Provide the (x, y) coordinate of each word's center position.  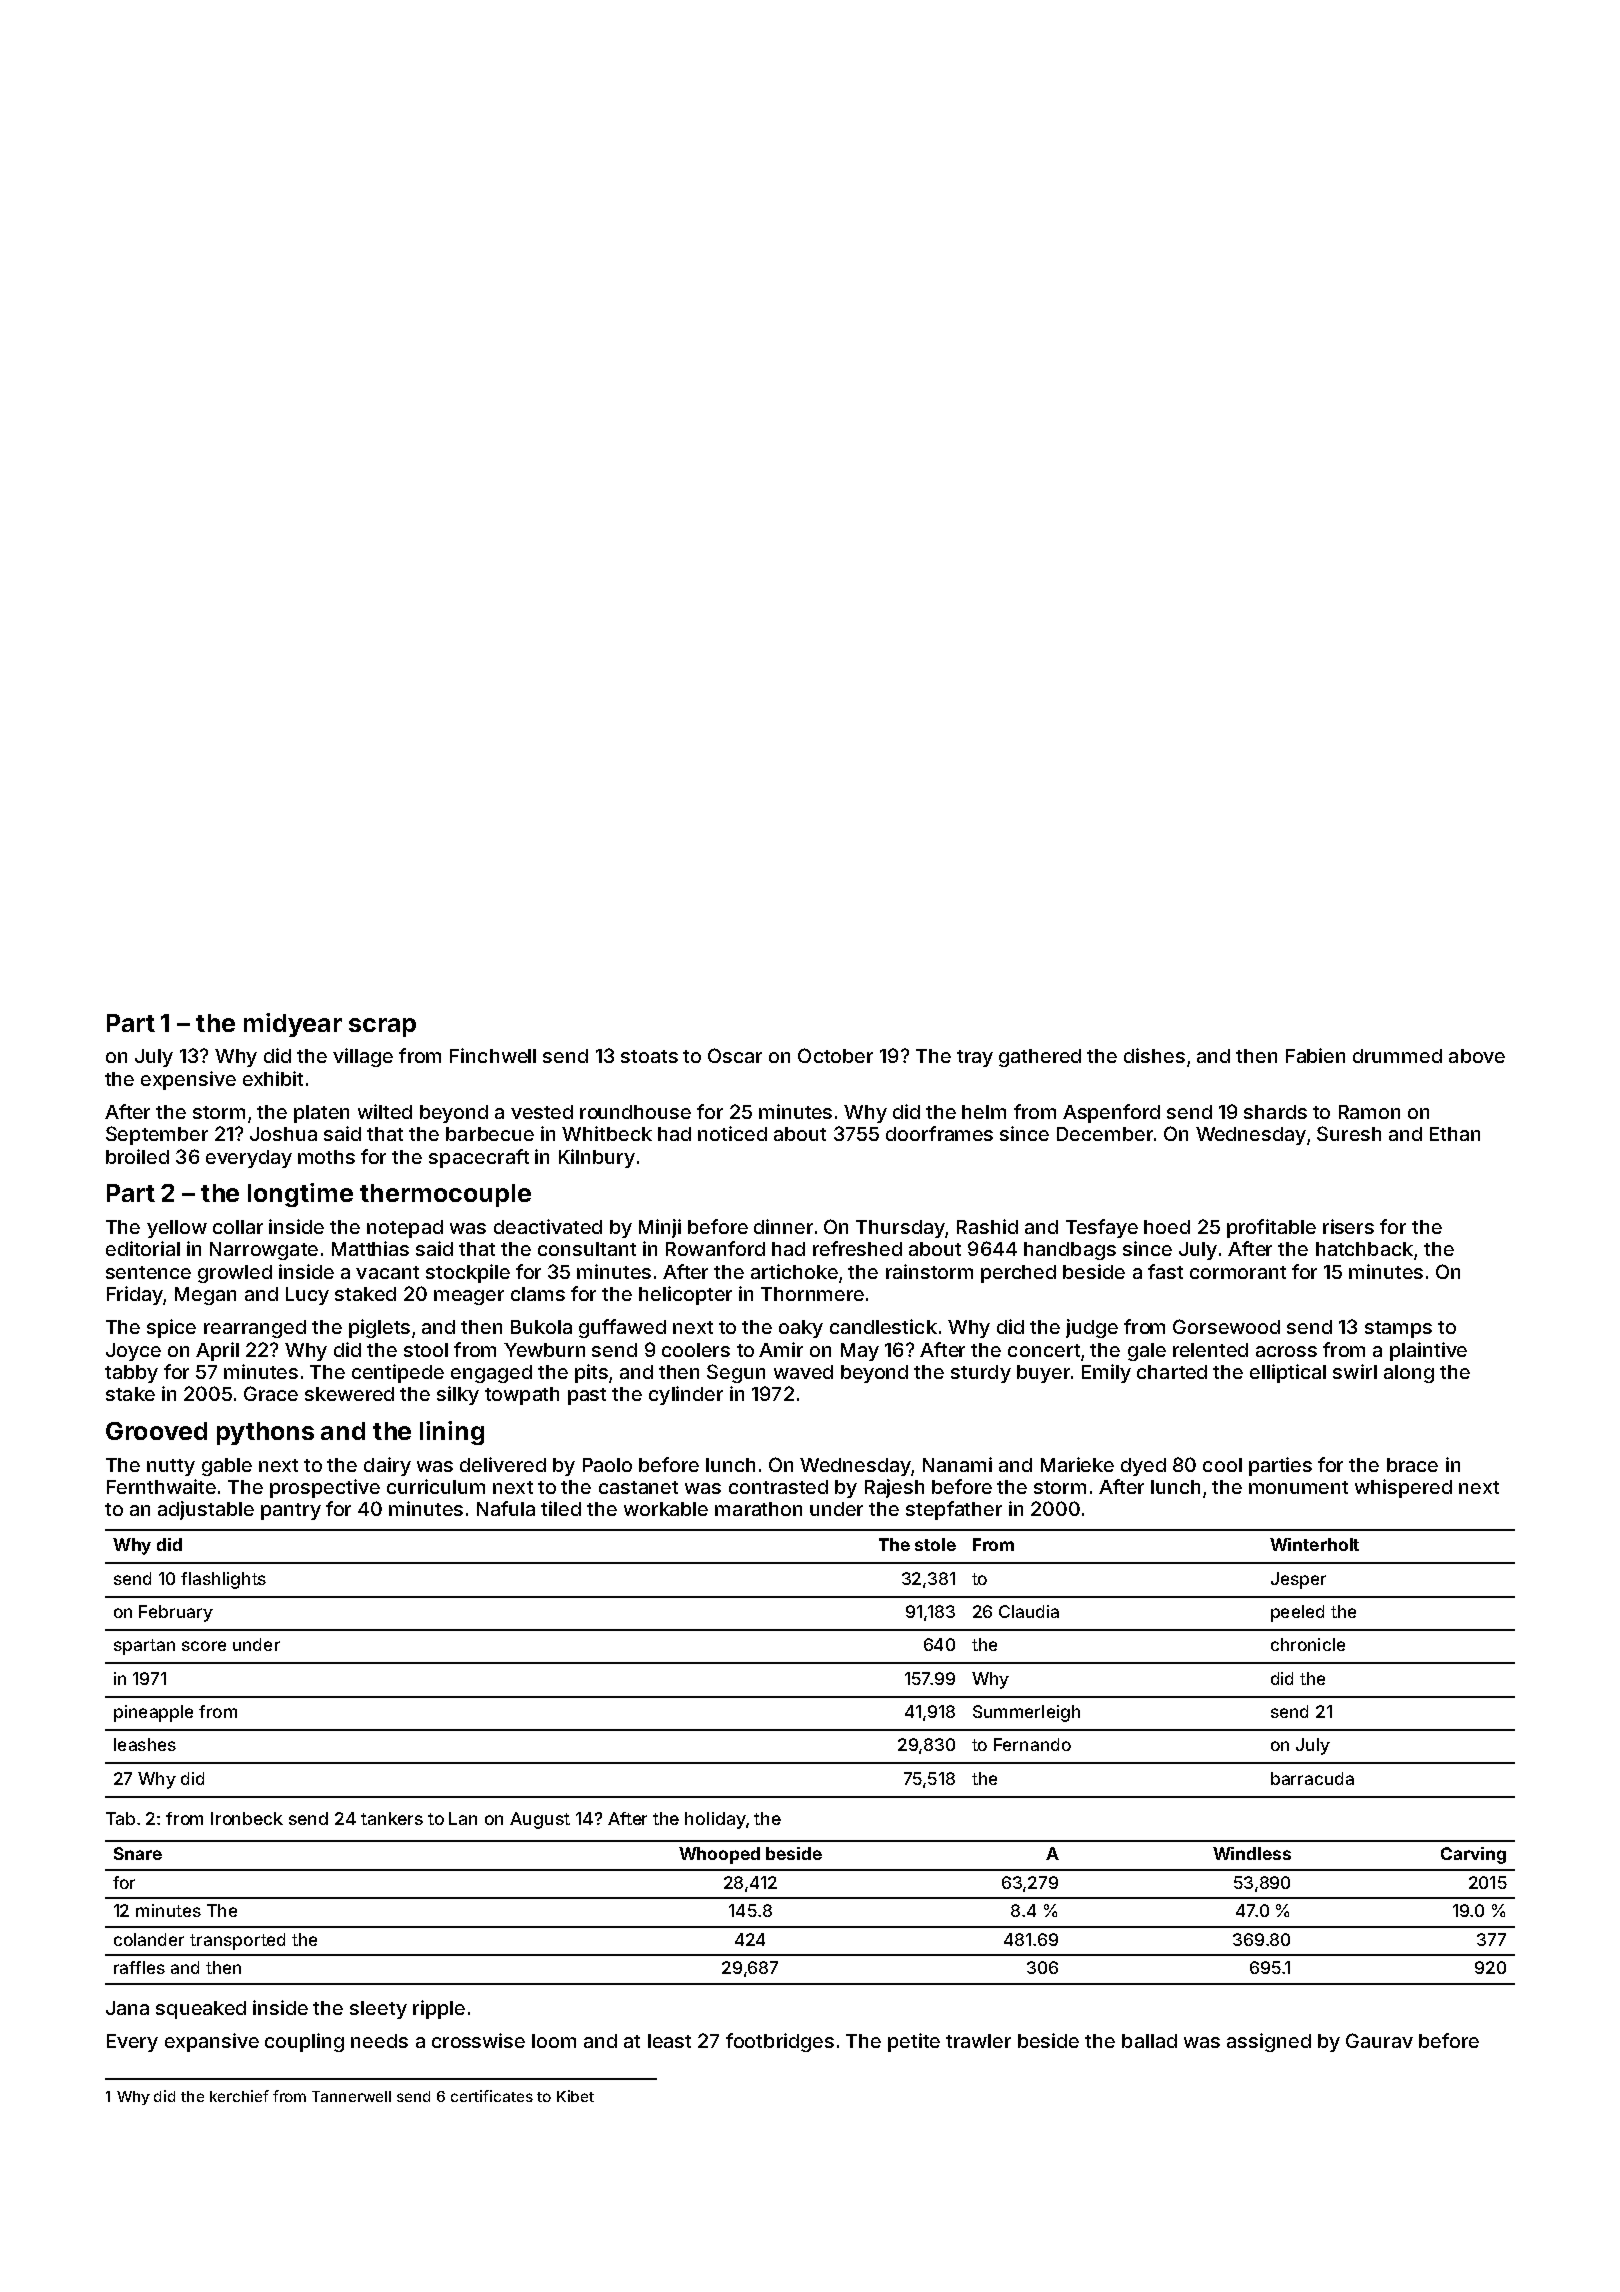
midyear (293, 1025)
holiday (715, 1820)
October (835, 1055)
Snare (138, 1853)
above (1477, 1056)
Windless (1252, 1853)
